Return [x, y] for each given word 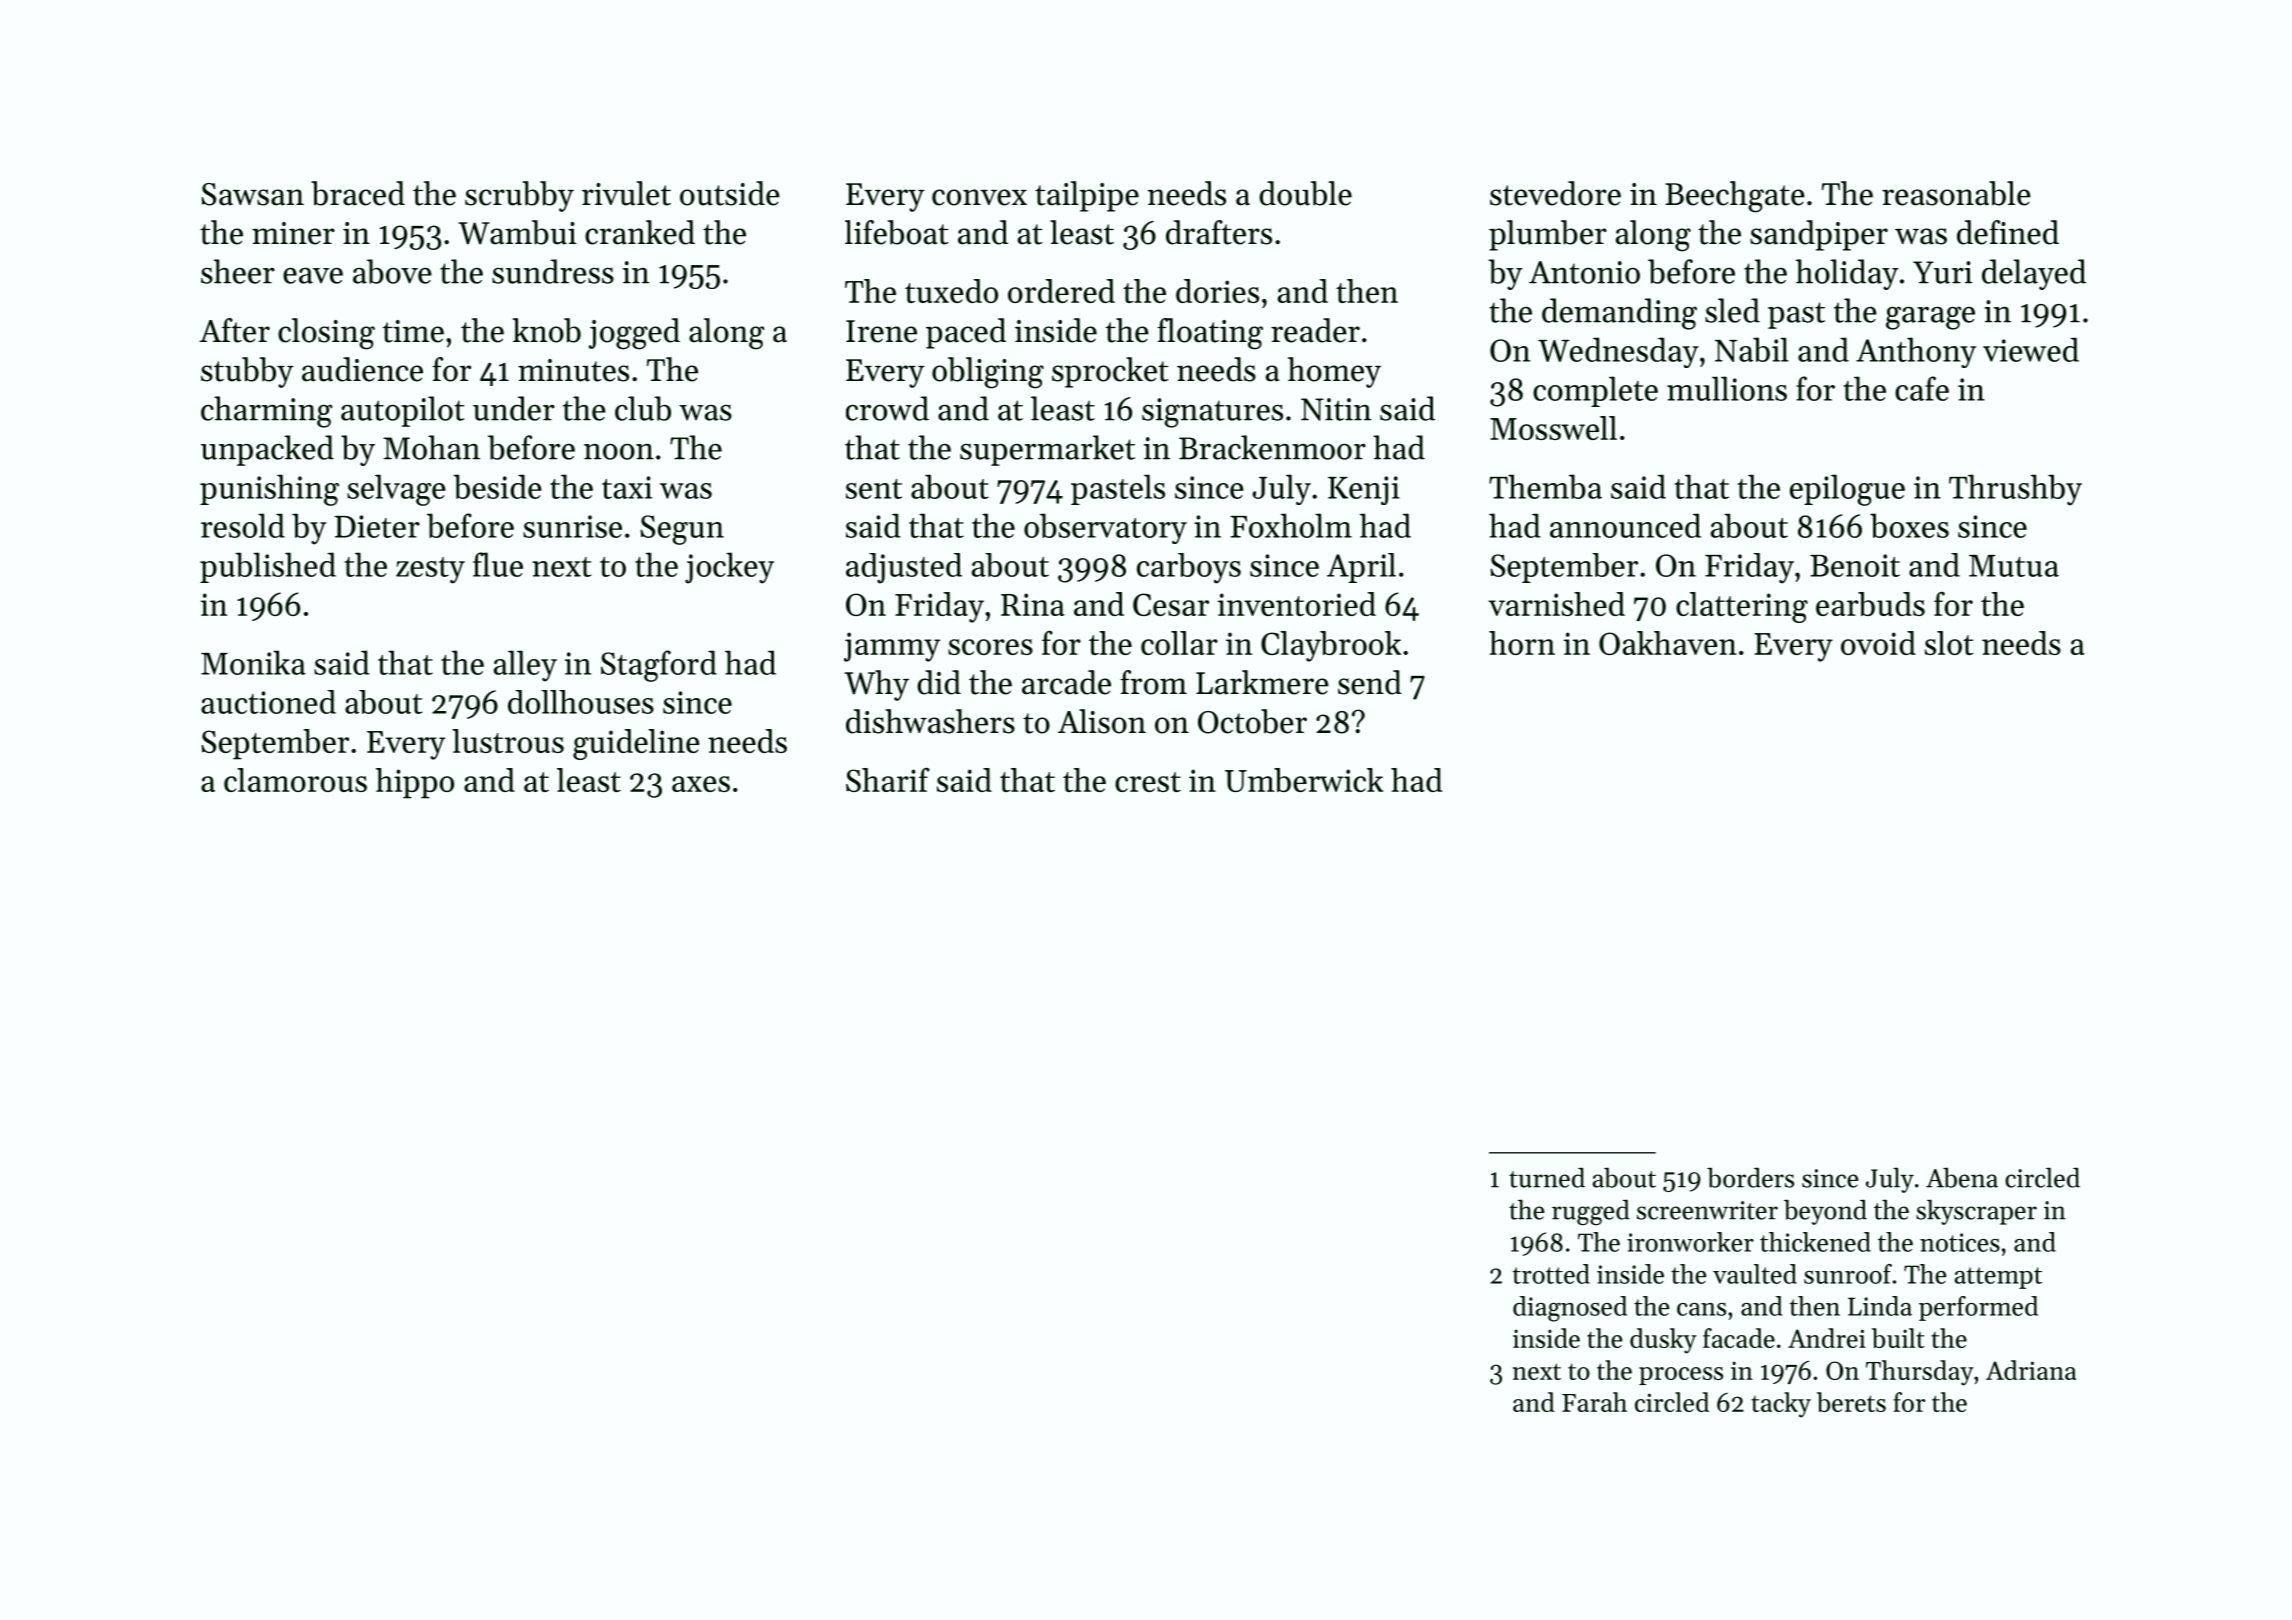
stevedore [1555, 193]
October [1252, 721]
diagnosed [1570, 1309]
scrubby [519, 196]
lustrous [508, 741]
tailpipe [1087, 196]
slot [1949, 643]
